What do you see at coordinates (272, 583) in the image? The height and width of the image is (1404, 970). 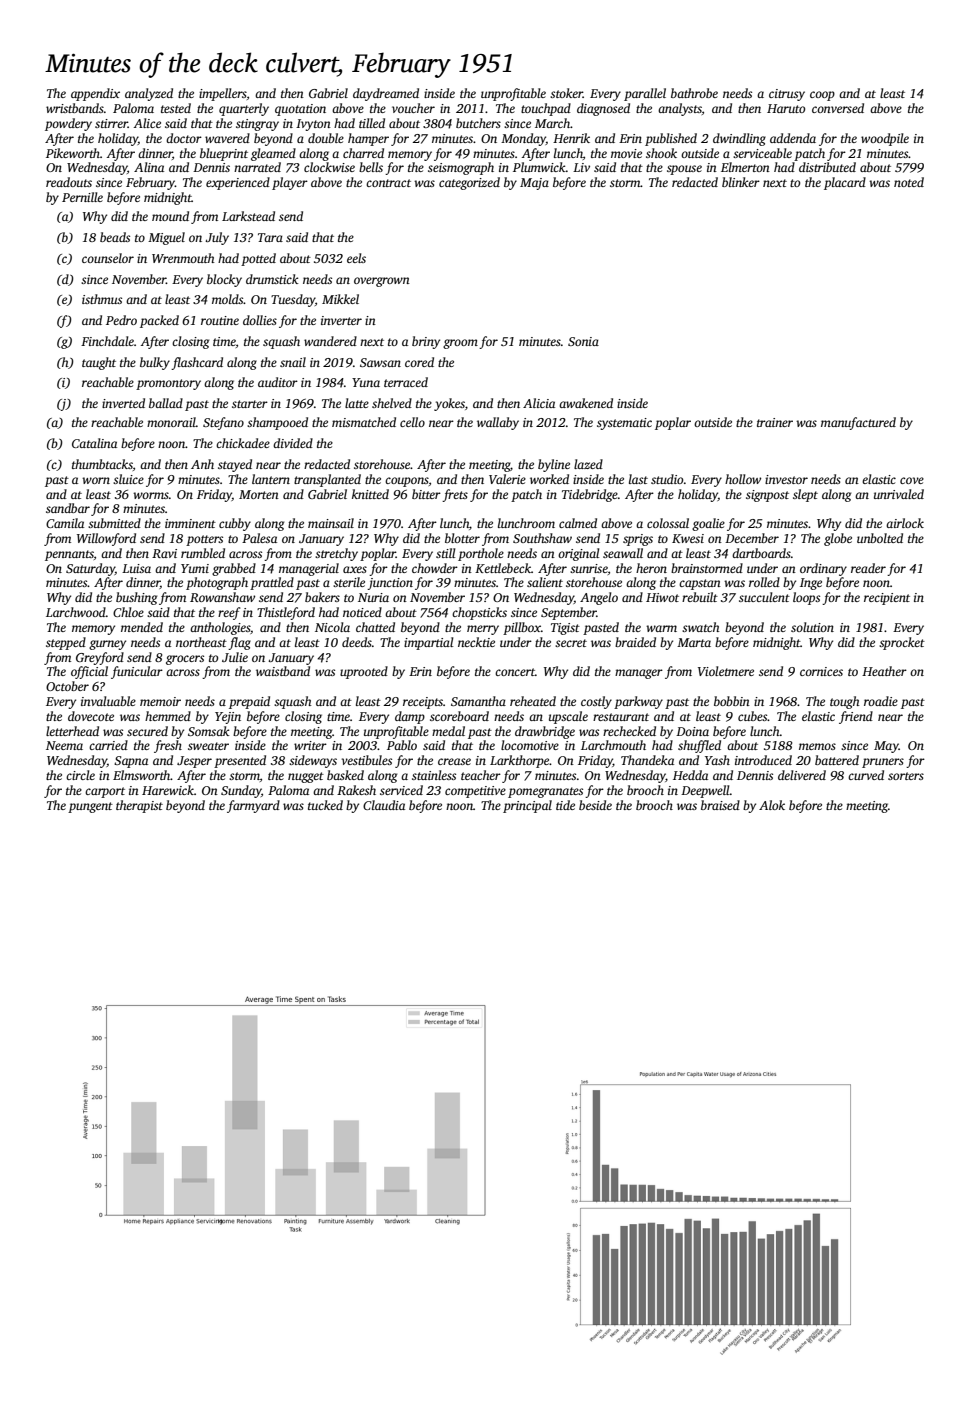 I see `prattled` at bounding box center [272, 583].
